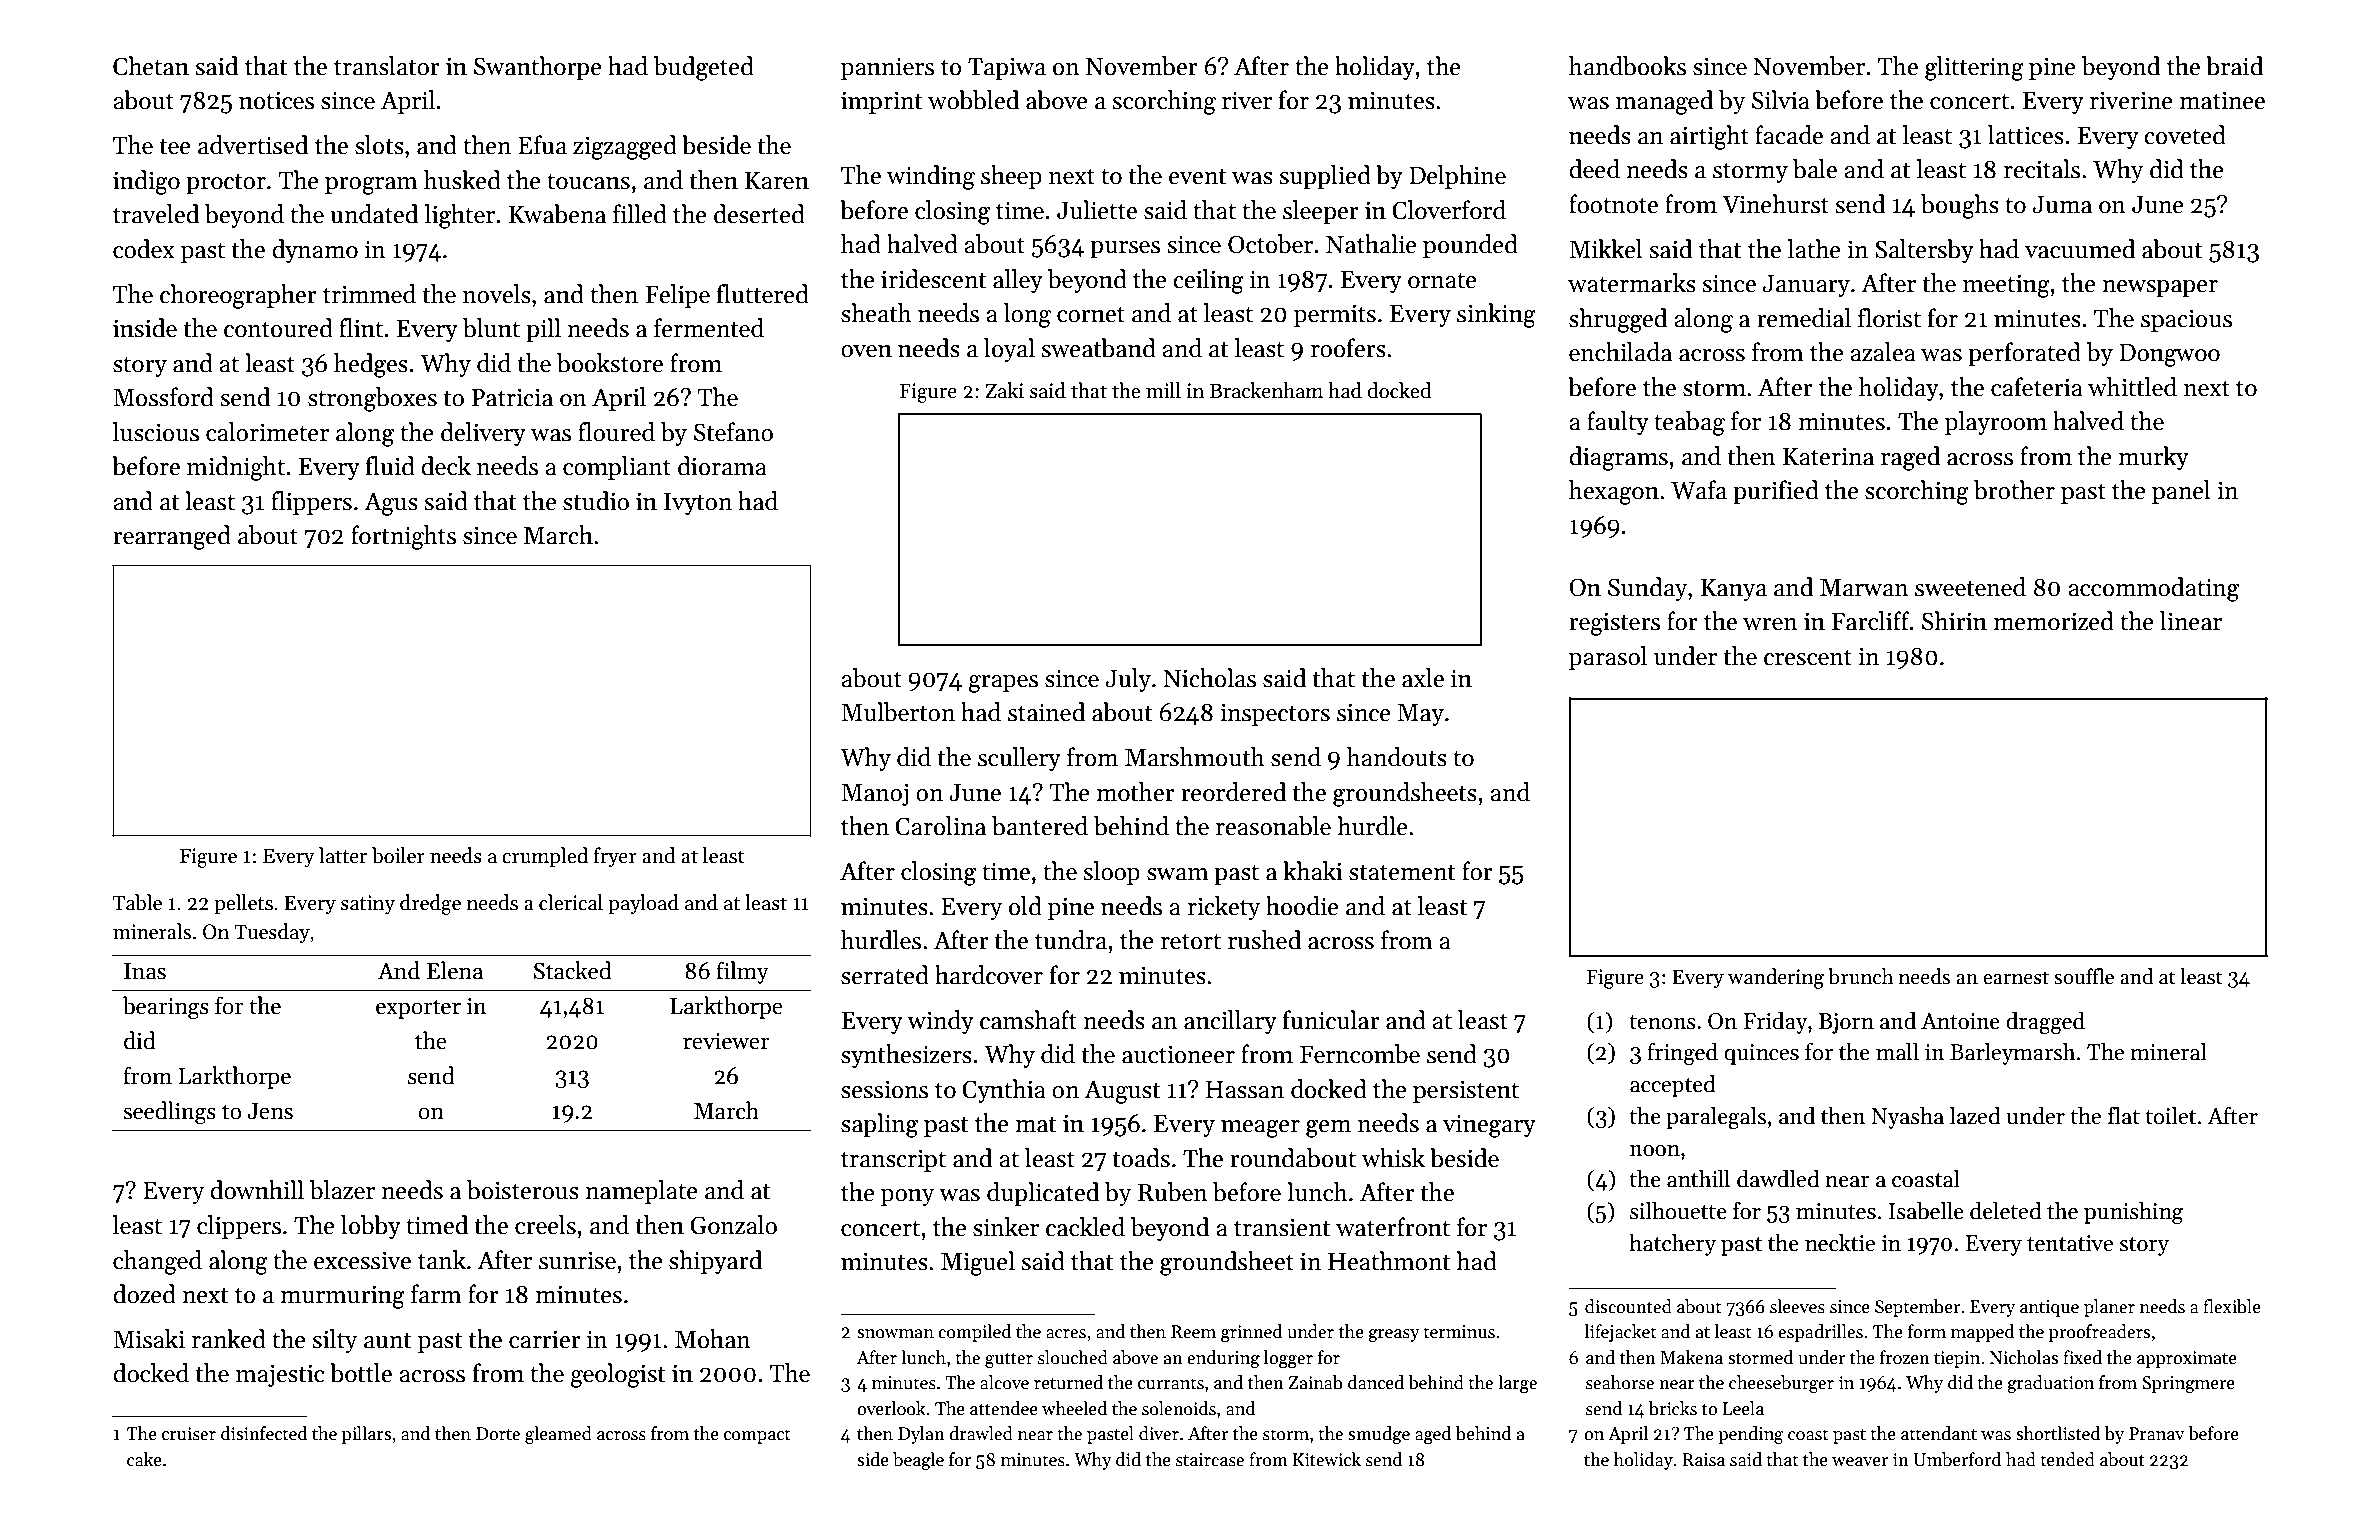 The image size is (2380, 1540). Describe the element at coordinates (2234, 66) in the document. I see `braid` at that location.
